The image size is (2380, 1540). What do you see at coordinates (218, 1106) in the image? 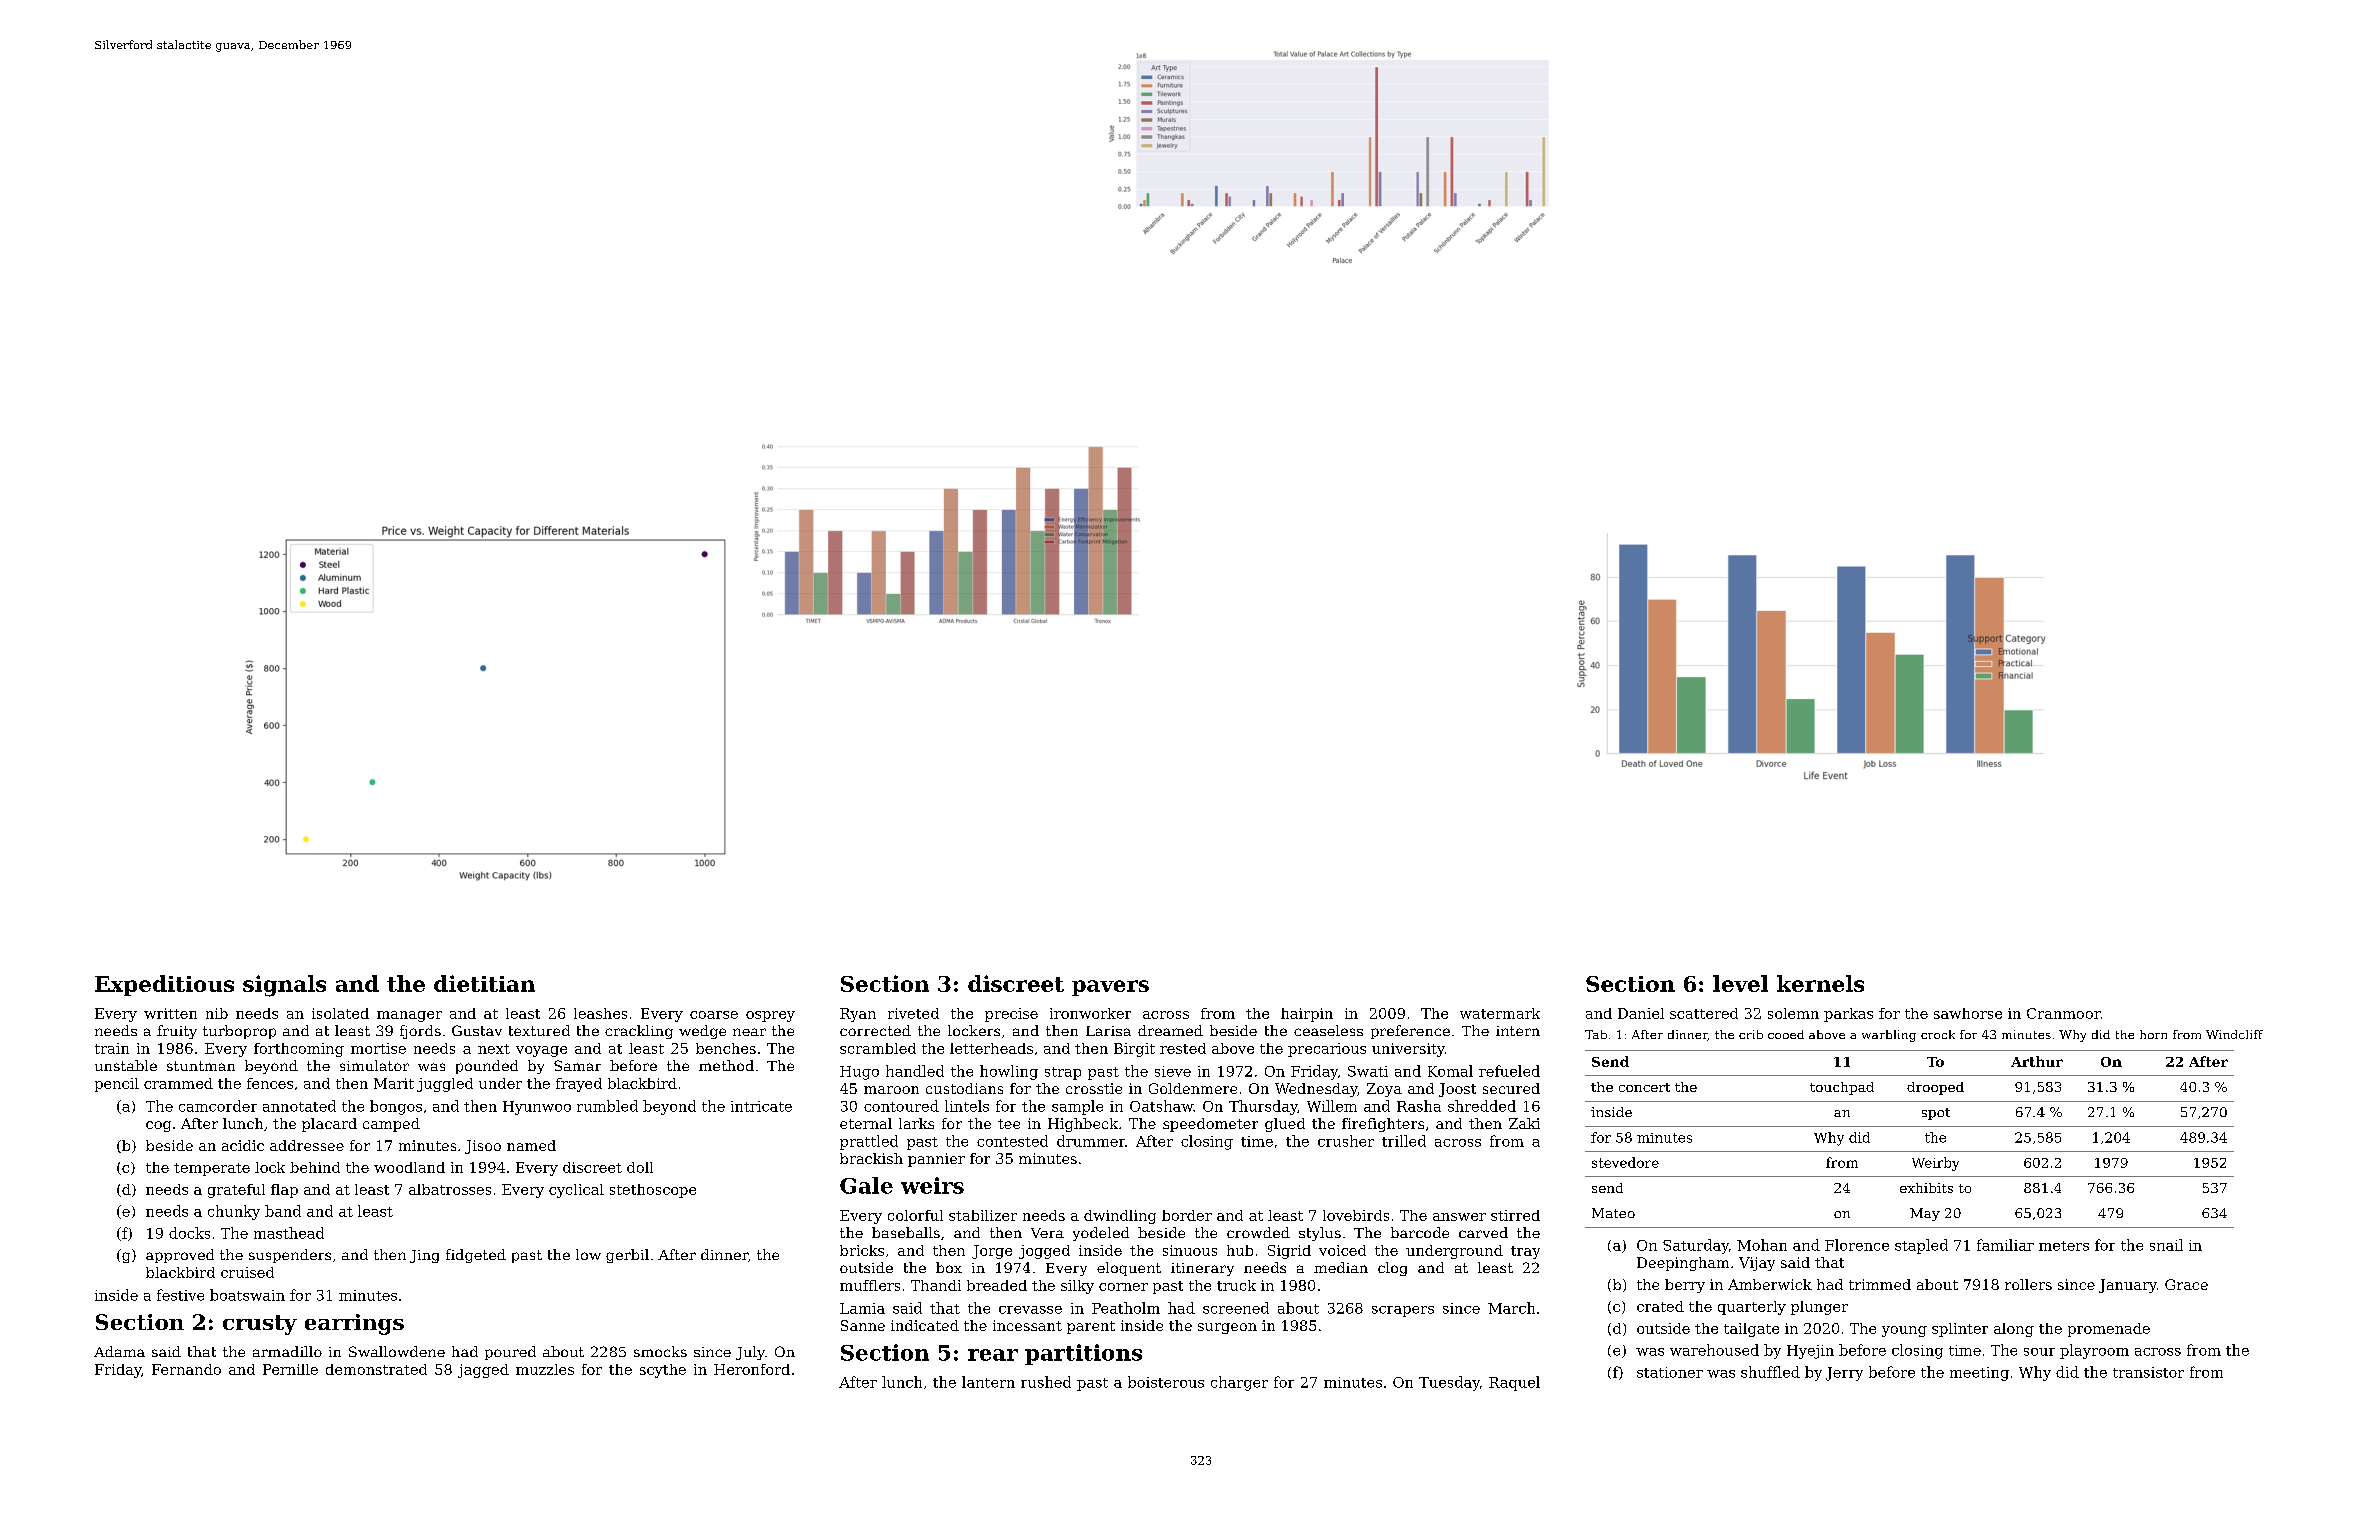
I see `camcorder` at bounding box center [218, 1106].
